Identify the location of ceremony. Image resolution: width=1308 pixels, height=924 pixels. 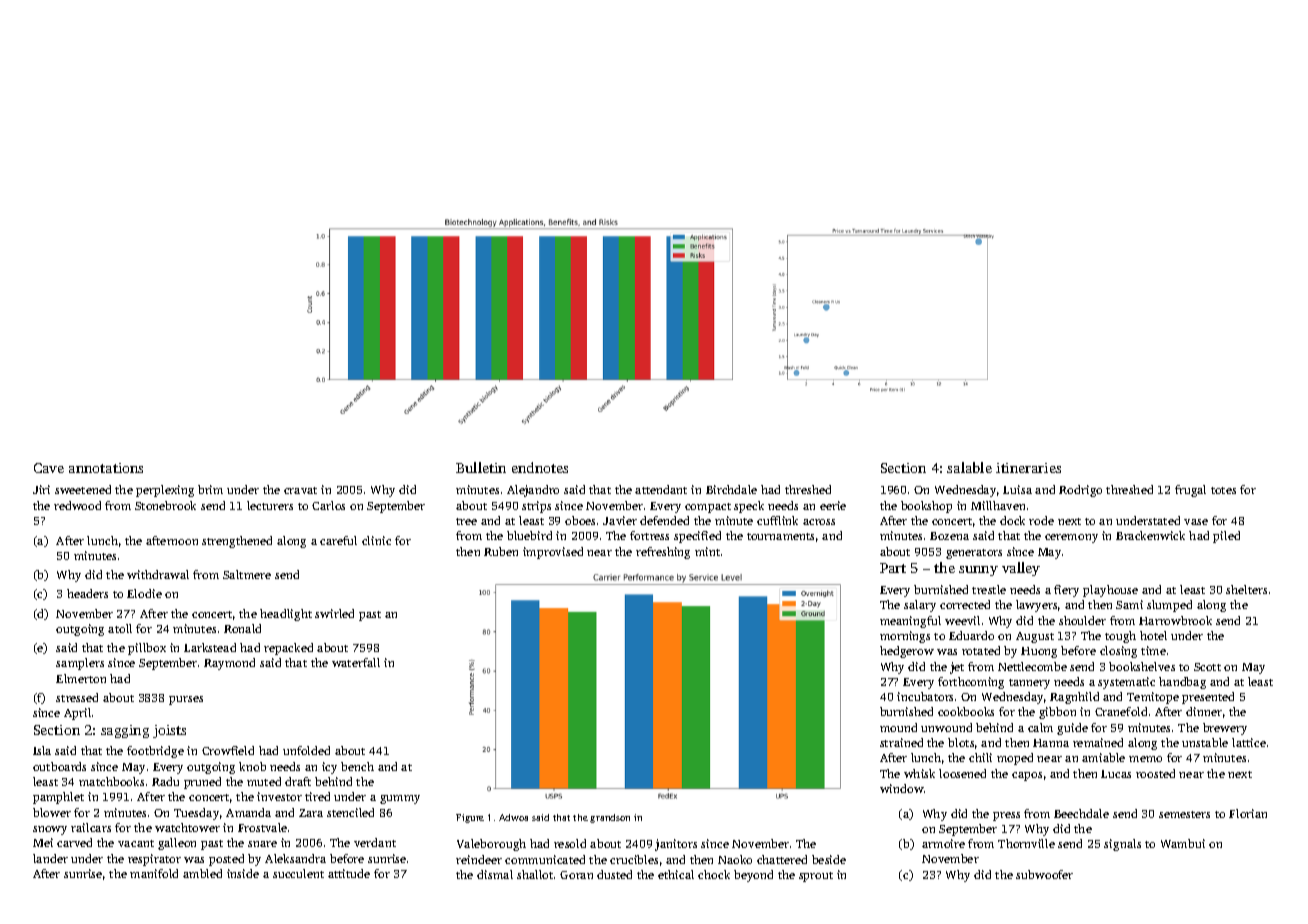
(1071, 538).
